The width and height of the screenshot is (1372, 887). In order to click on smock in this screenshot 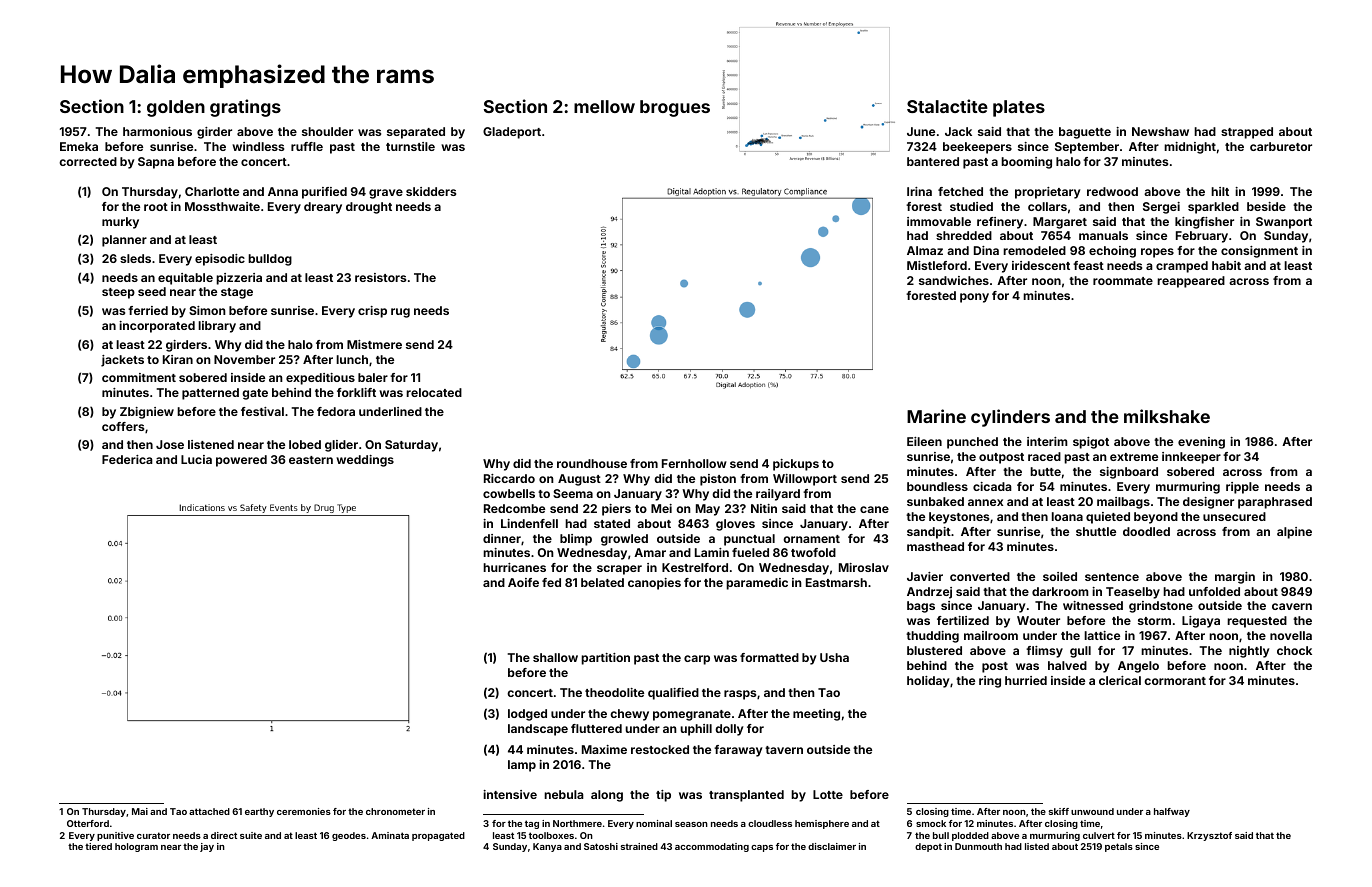, I will do `click(931, 823)`.
